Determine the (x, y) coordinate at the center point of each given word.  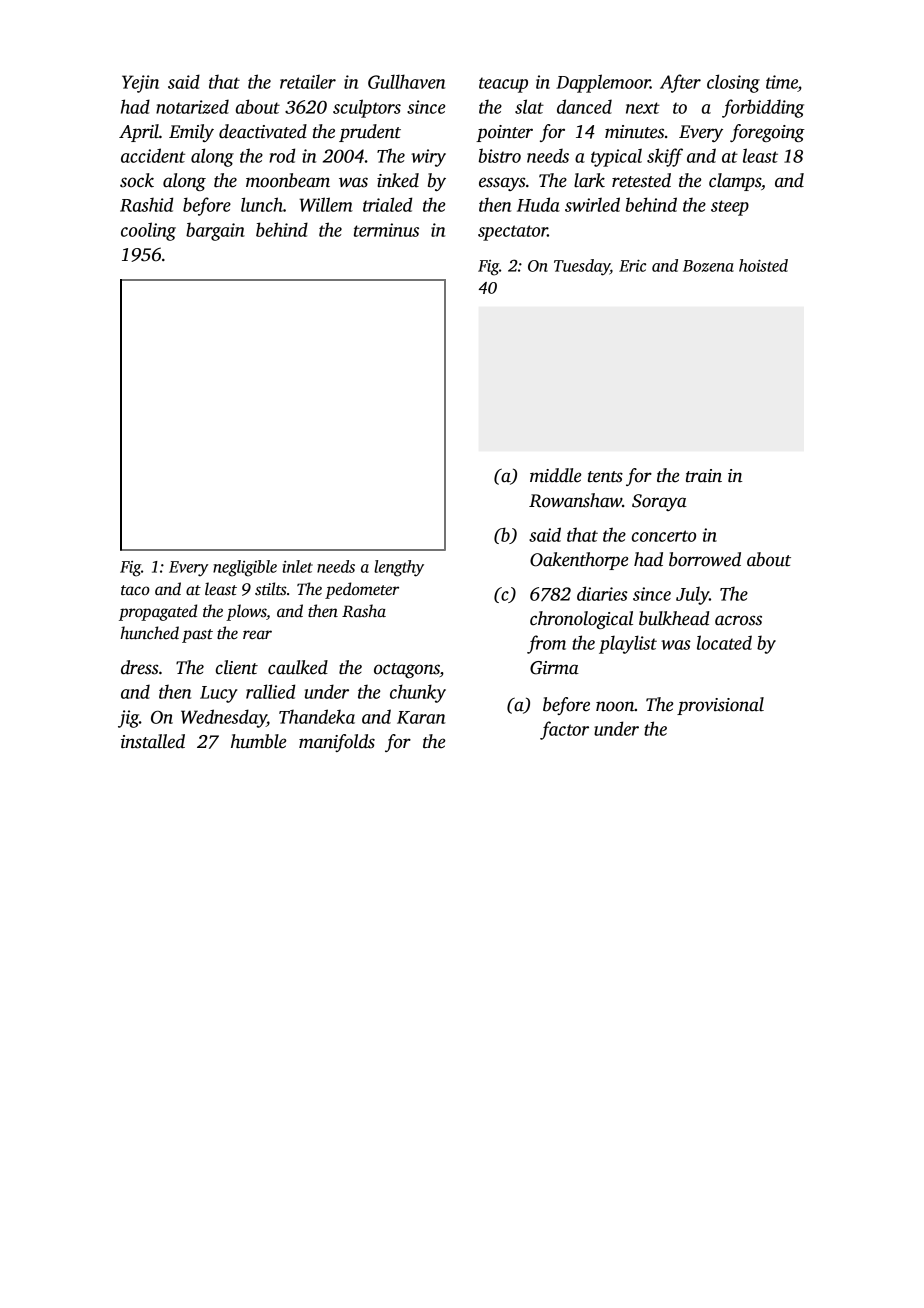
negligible (245, 568)
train (704, 476)
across (738, 620)
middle (555, 475)
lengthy (399, 568)
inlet (298, 566)
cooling (148, 231)
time (782, 82)
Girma (554, 668)
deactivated (263, 131)
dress (139, 667)
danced (584, 106)
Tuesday (582, 267)
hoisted (763, 265)
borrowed (705, 559)
